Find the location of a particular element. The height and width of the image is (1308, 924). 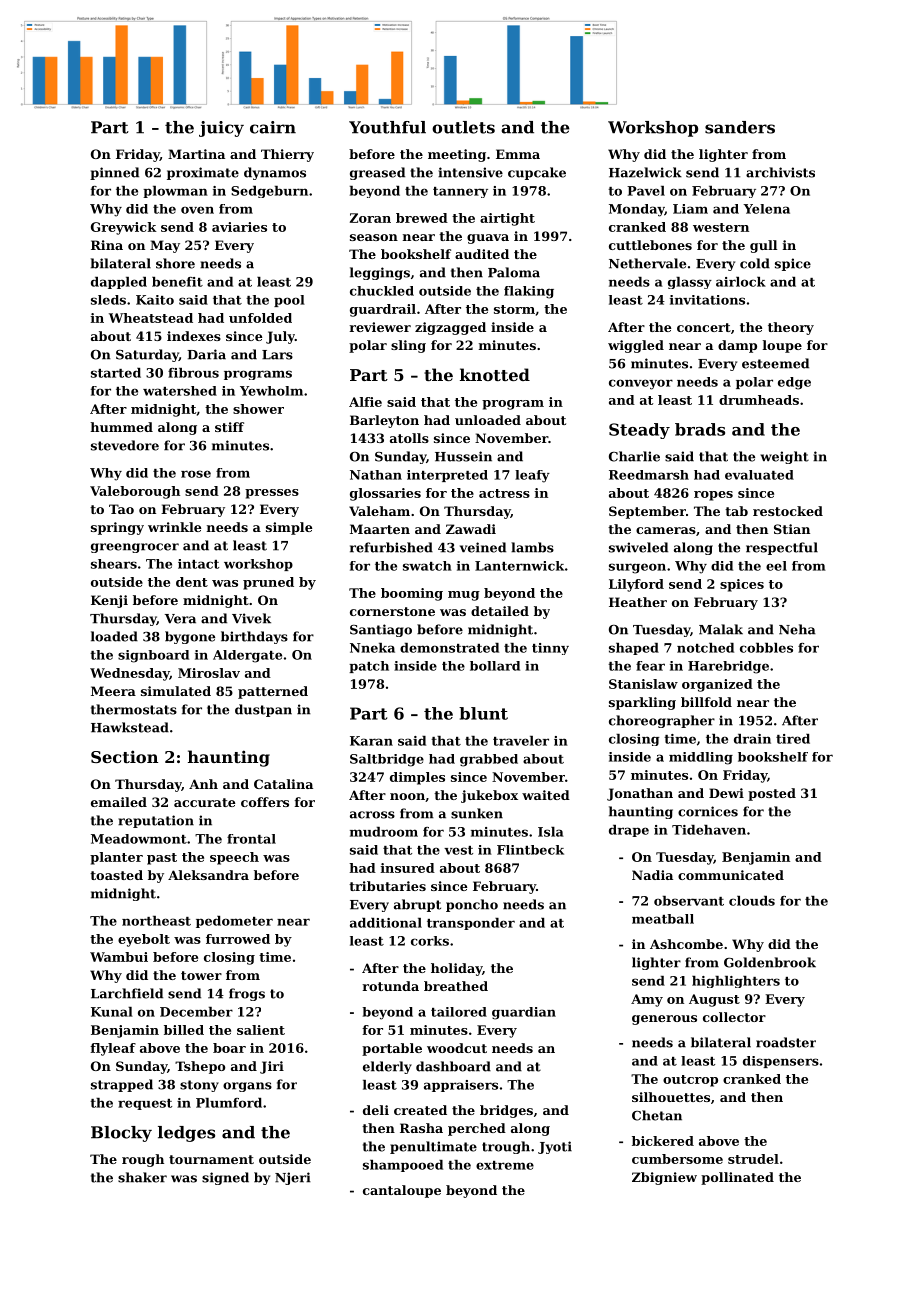

pool is located at coordinates (289, 301).
